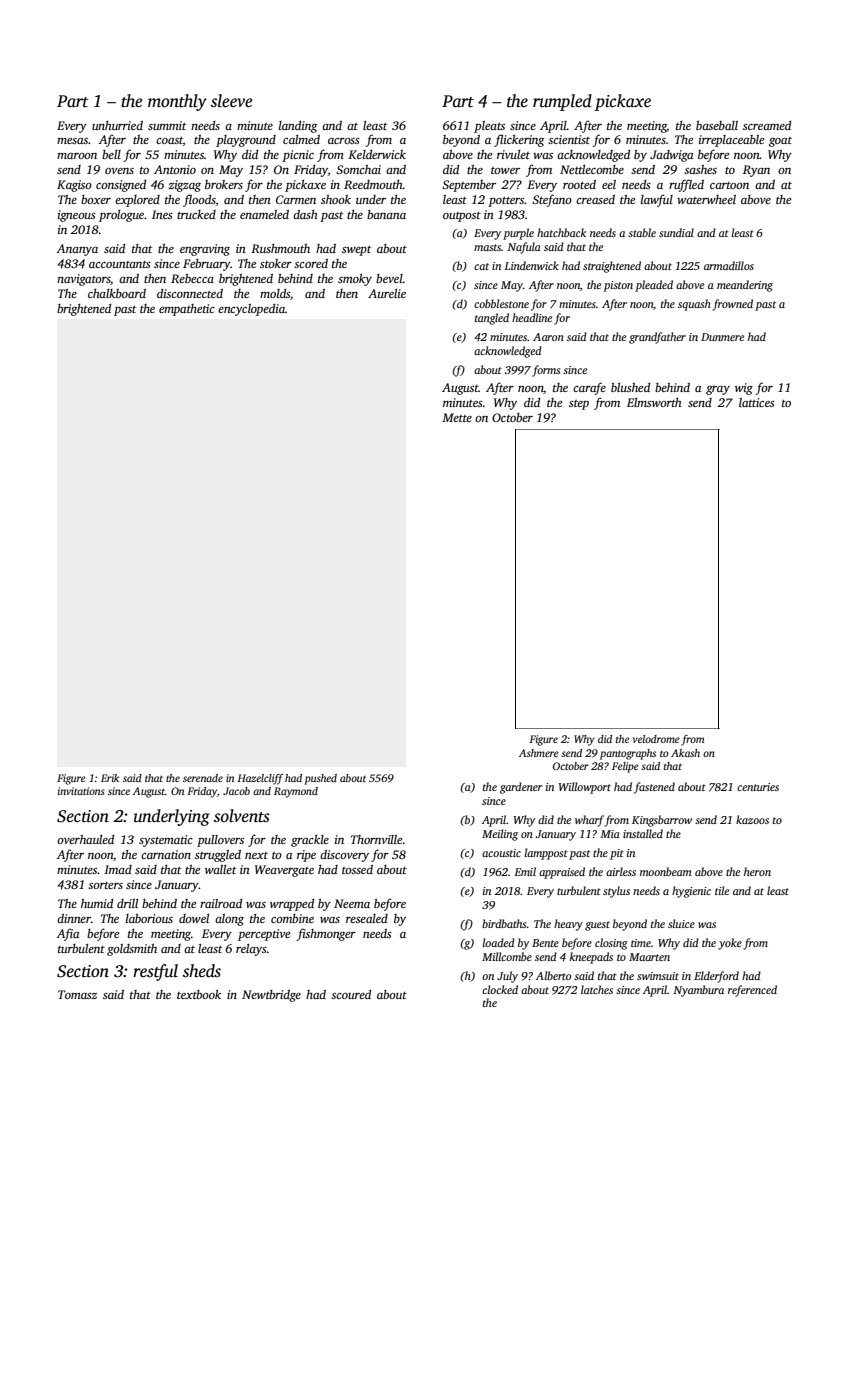 This image has width=849, height=1400. What do you see at coordinates (320, 779) in the image?
I see `pushed` at bounding box center [320, 779].
